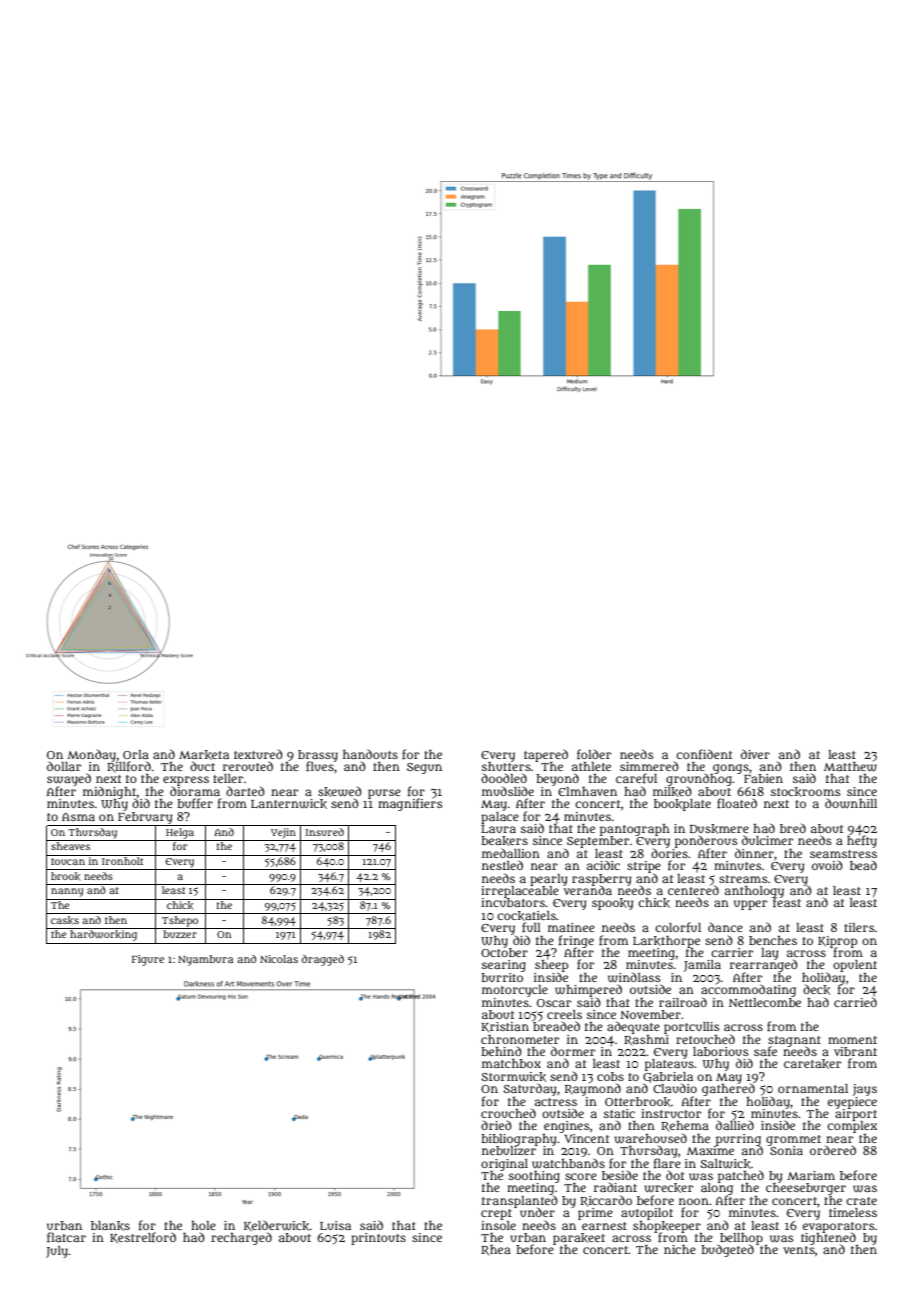 The height and width of the screenshot is (1308, 924). What do you see at coordinates (501, 1051) in the screenshot?
I see `behind` at bounding box center [501, 1051].
